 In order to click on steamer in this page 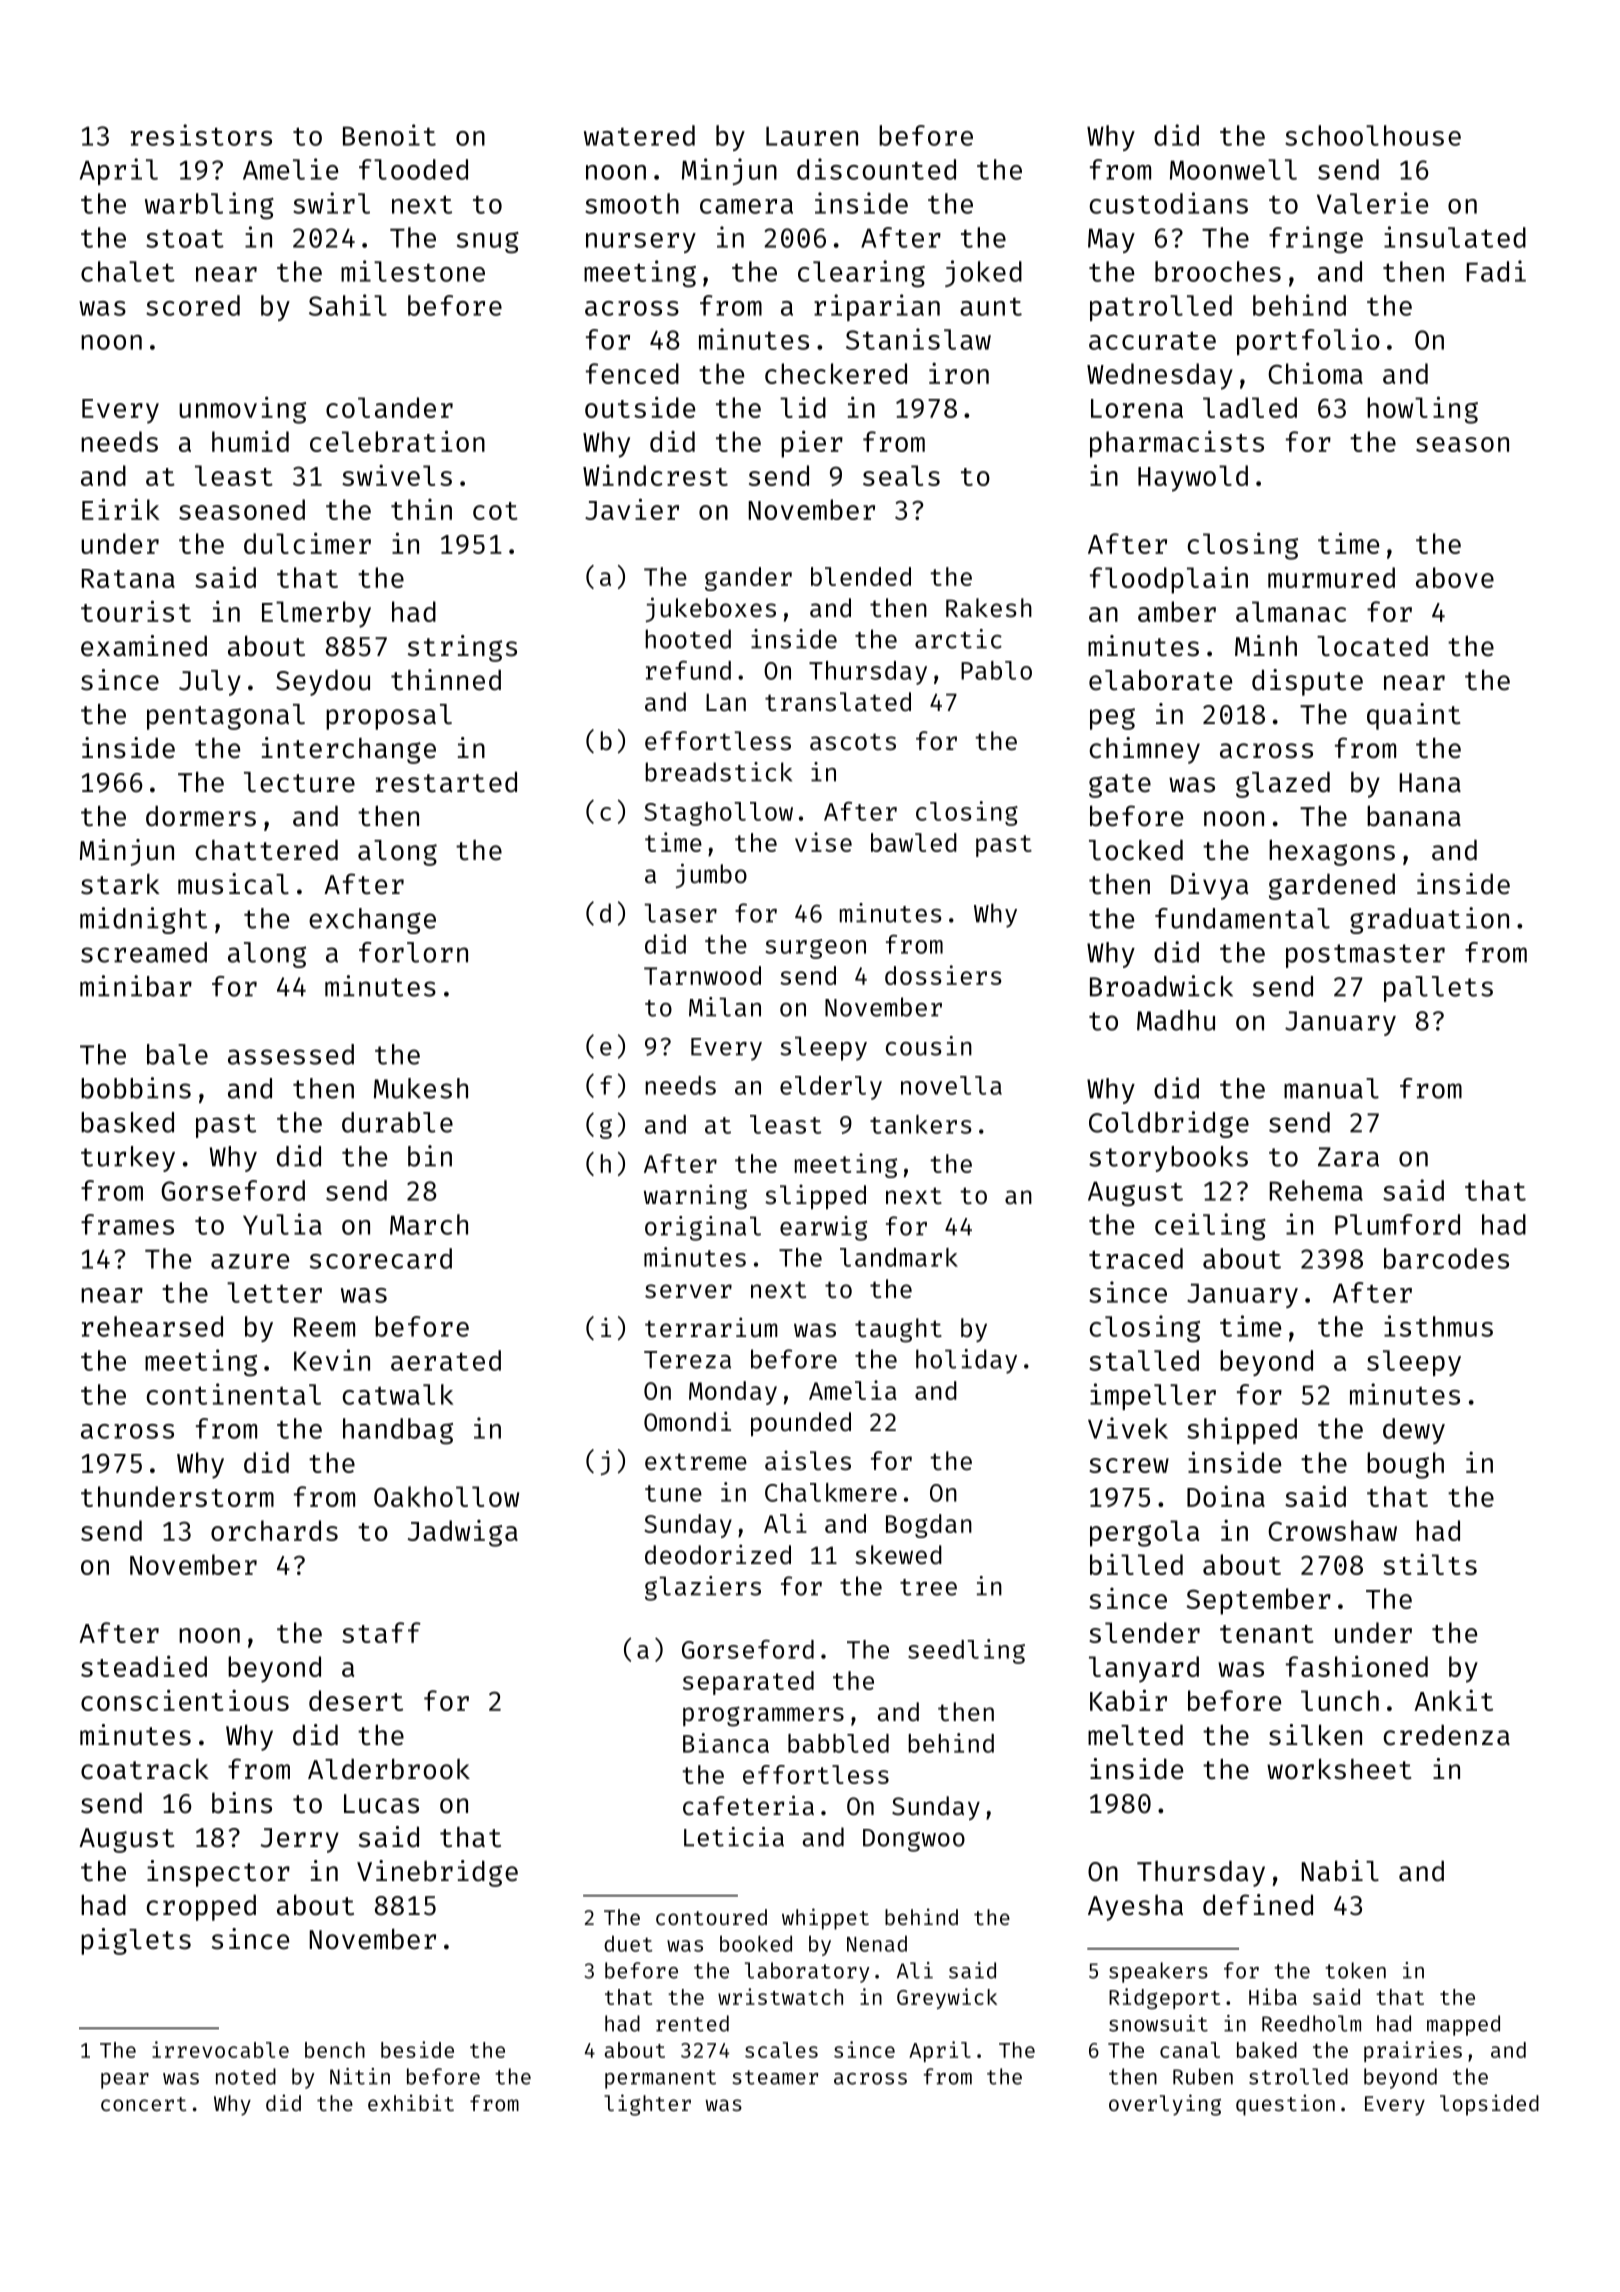, I will do `click(775, 2077)`.
